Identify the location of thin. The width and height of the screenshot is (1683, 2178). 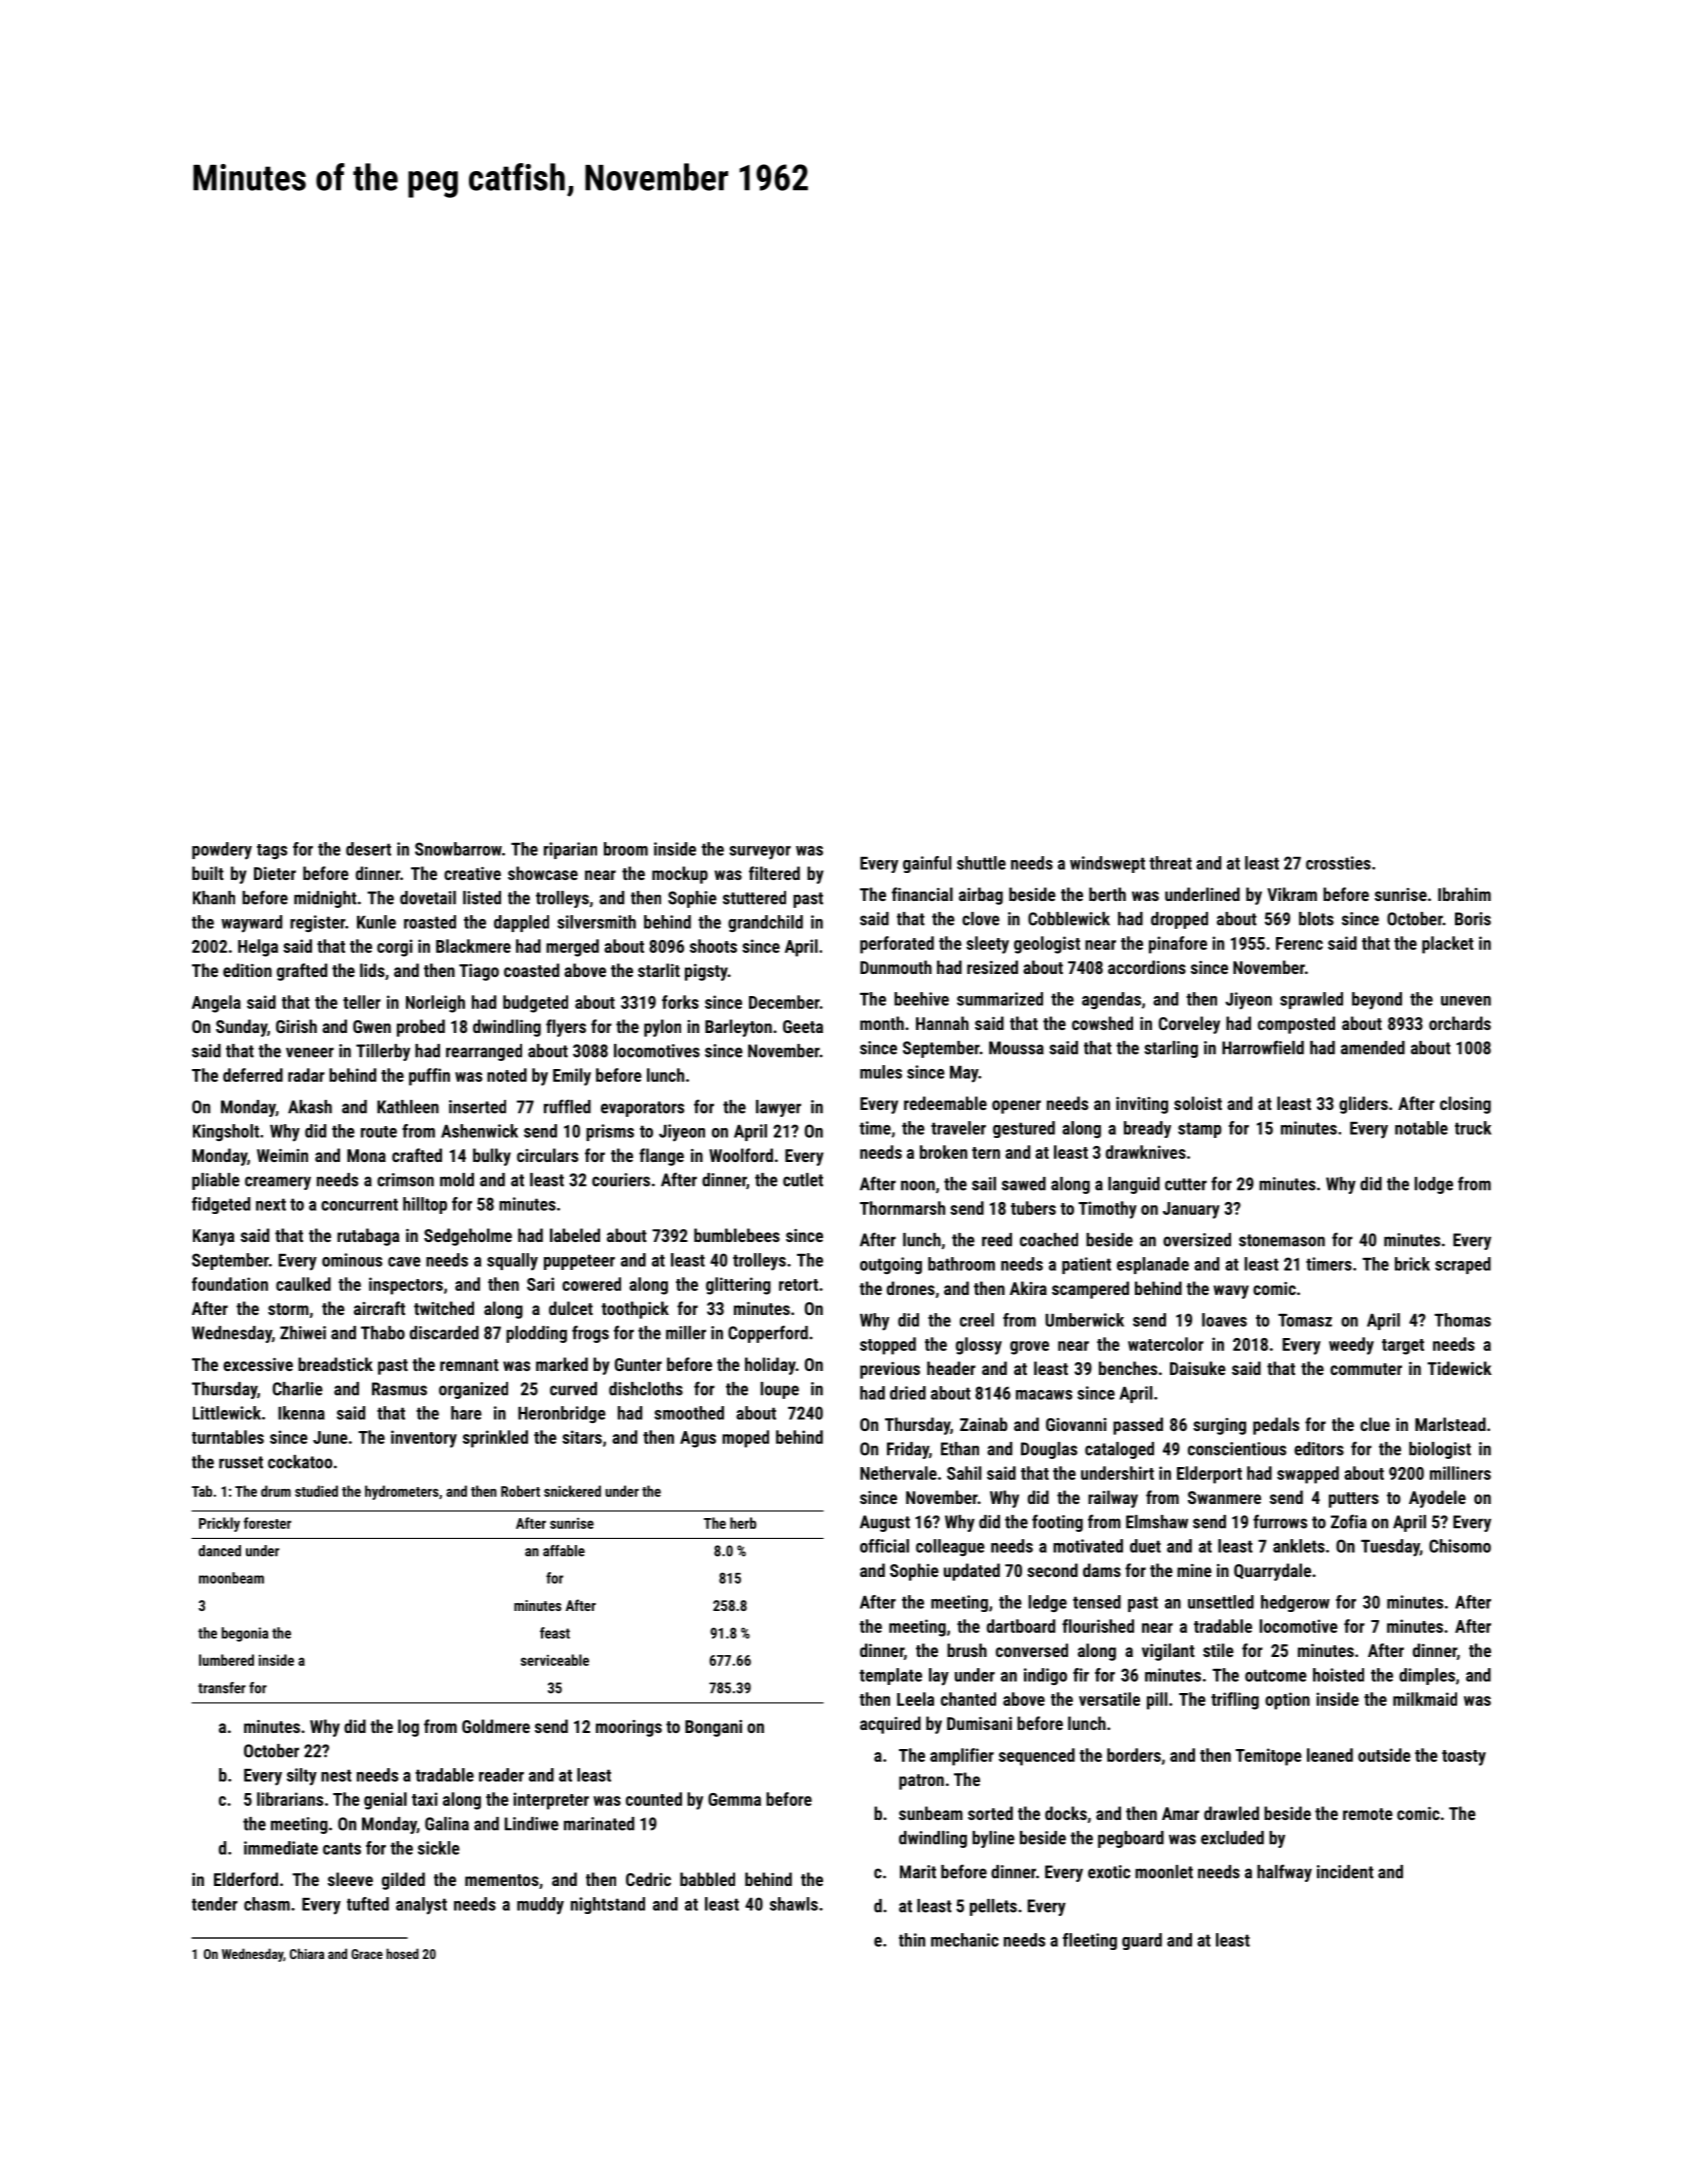
(912, 1940).
